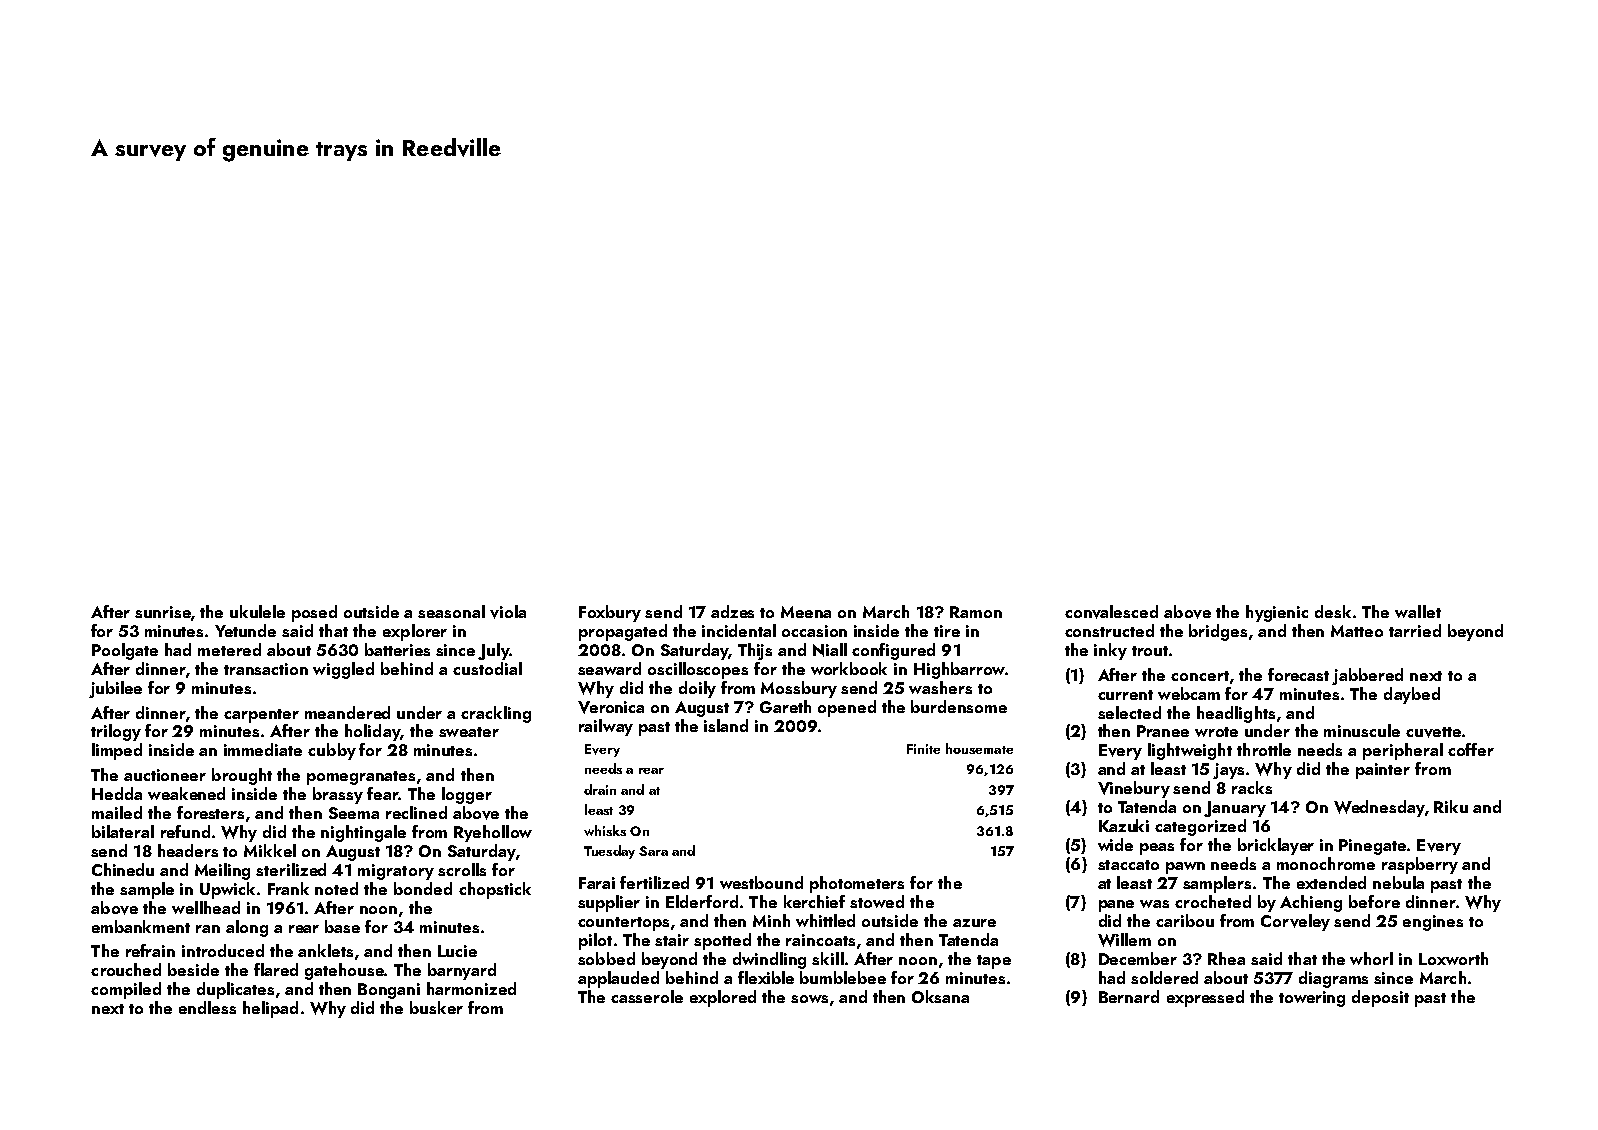  What do you see at coordinates (647, 996) in the document?
I see `casserole` at bounding box center [647, 996].
